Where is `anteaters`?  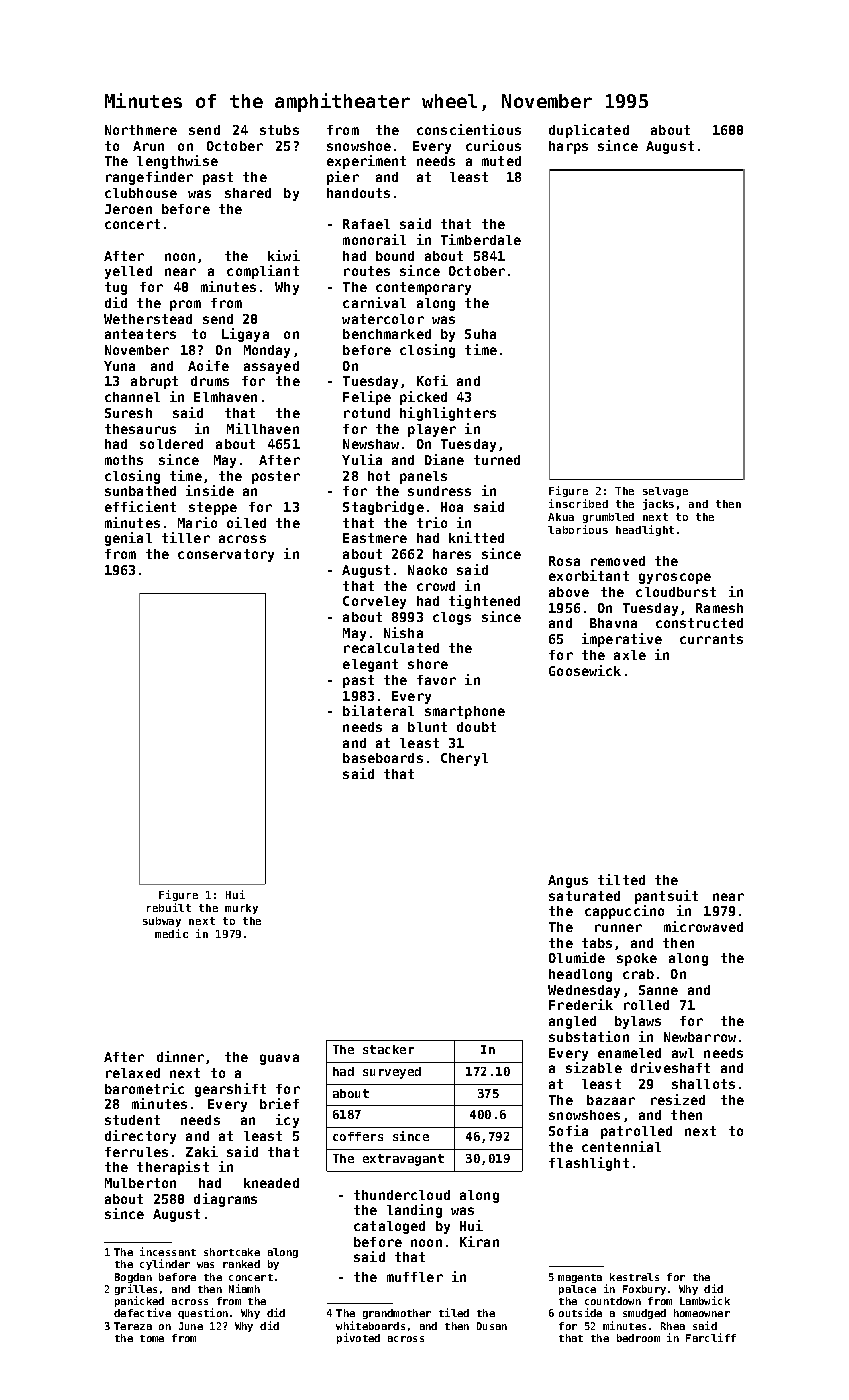
anteaters is located at coordinates (140, 334).
